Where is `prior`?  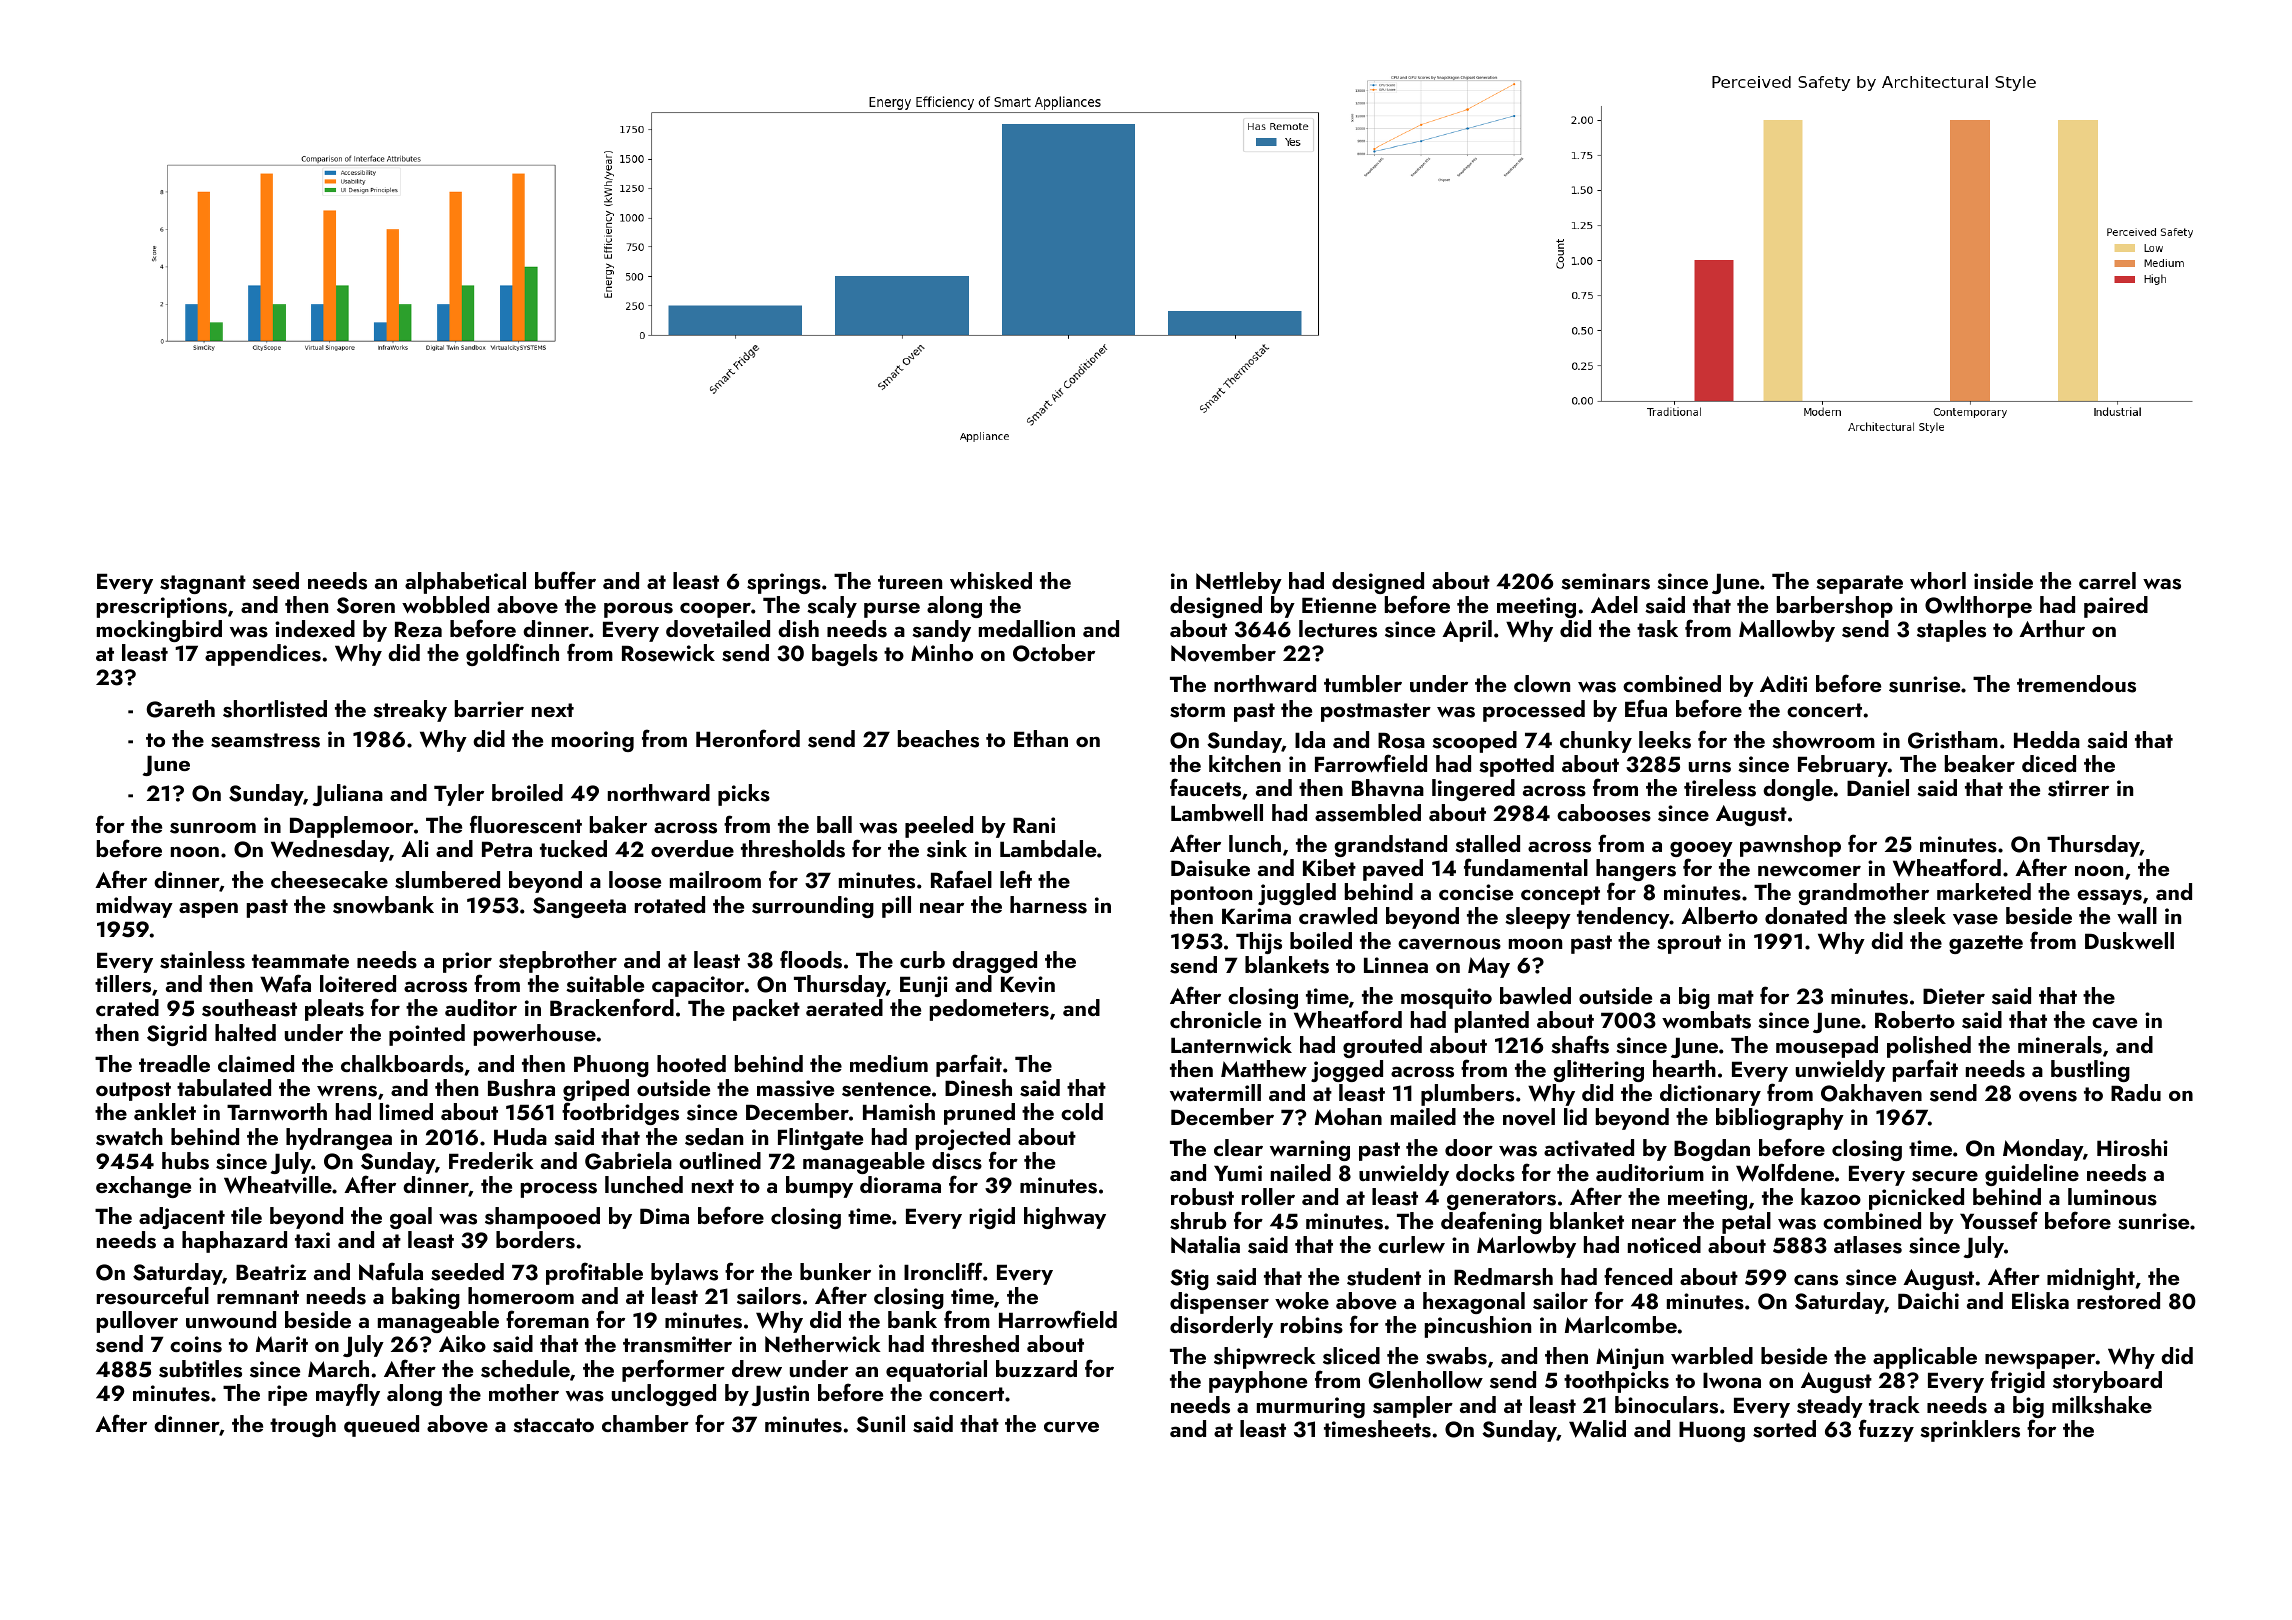
prior is located at coordinates (467, 962).
